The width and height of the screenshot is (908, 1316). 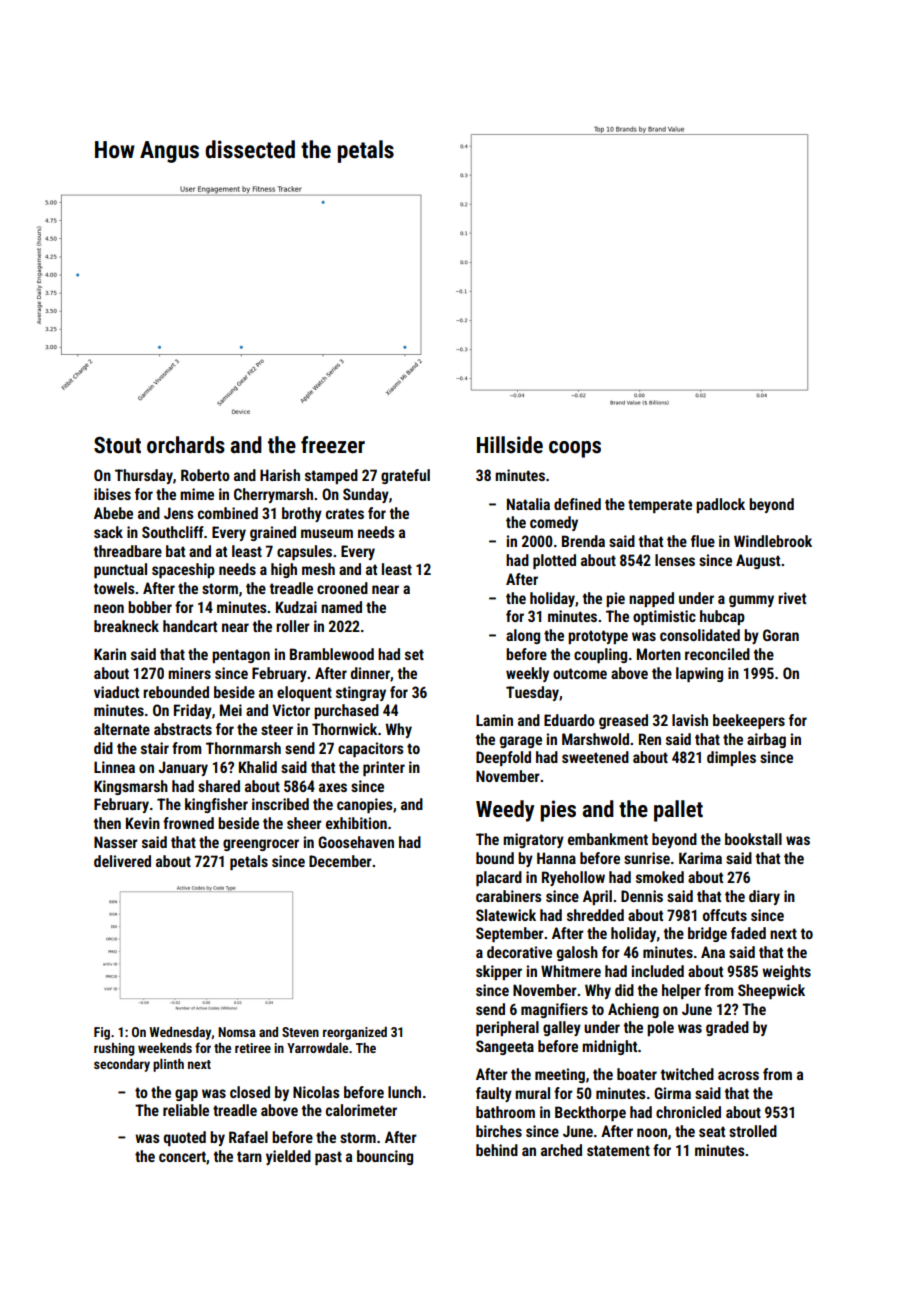 What do you see at coordinates (333, 445) in the screenshot?
I see `freezer` at bounding box center [333, 445].
